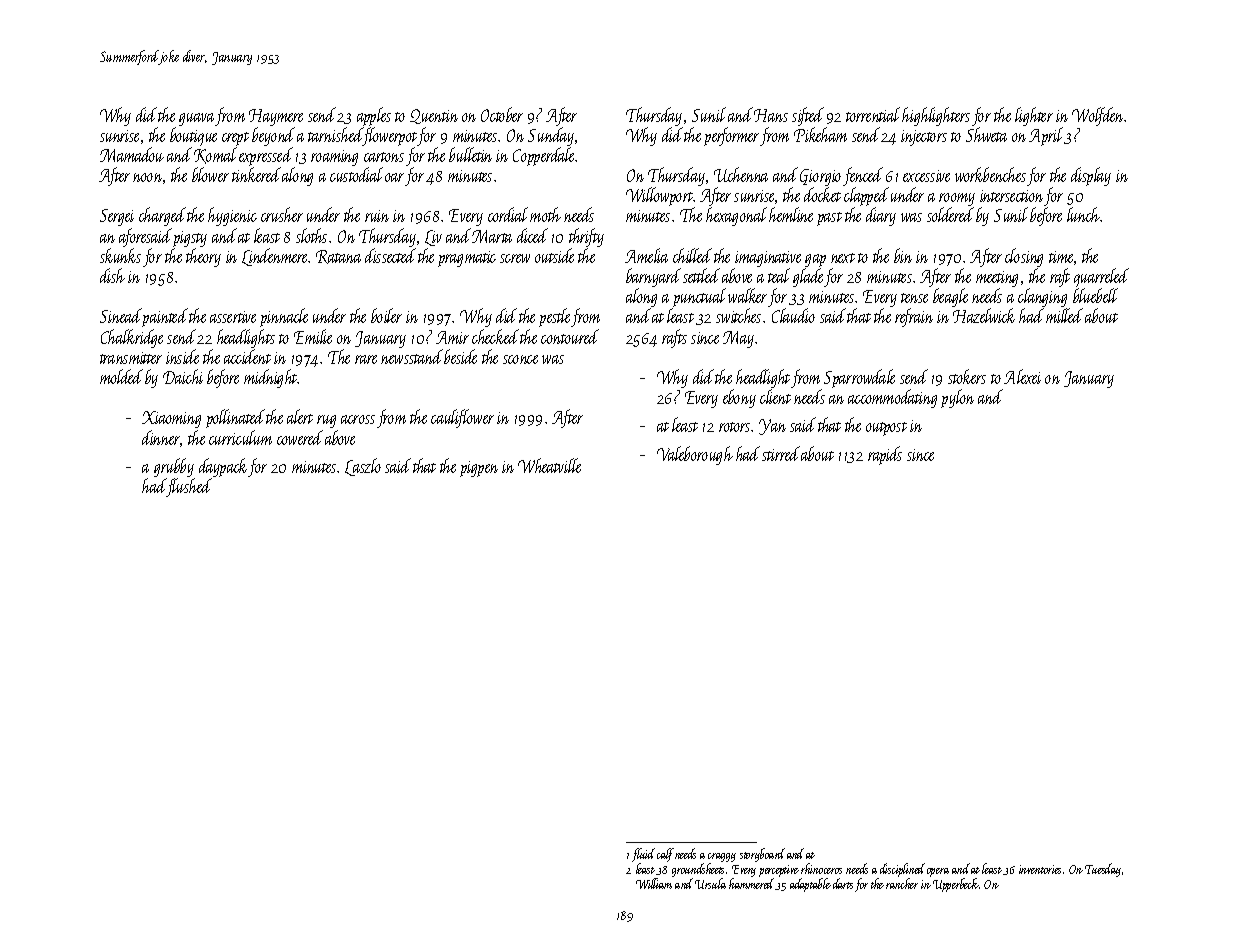  Describe the element at coordinates (132, 154) in the image. I see `Mamadou` at that location.
